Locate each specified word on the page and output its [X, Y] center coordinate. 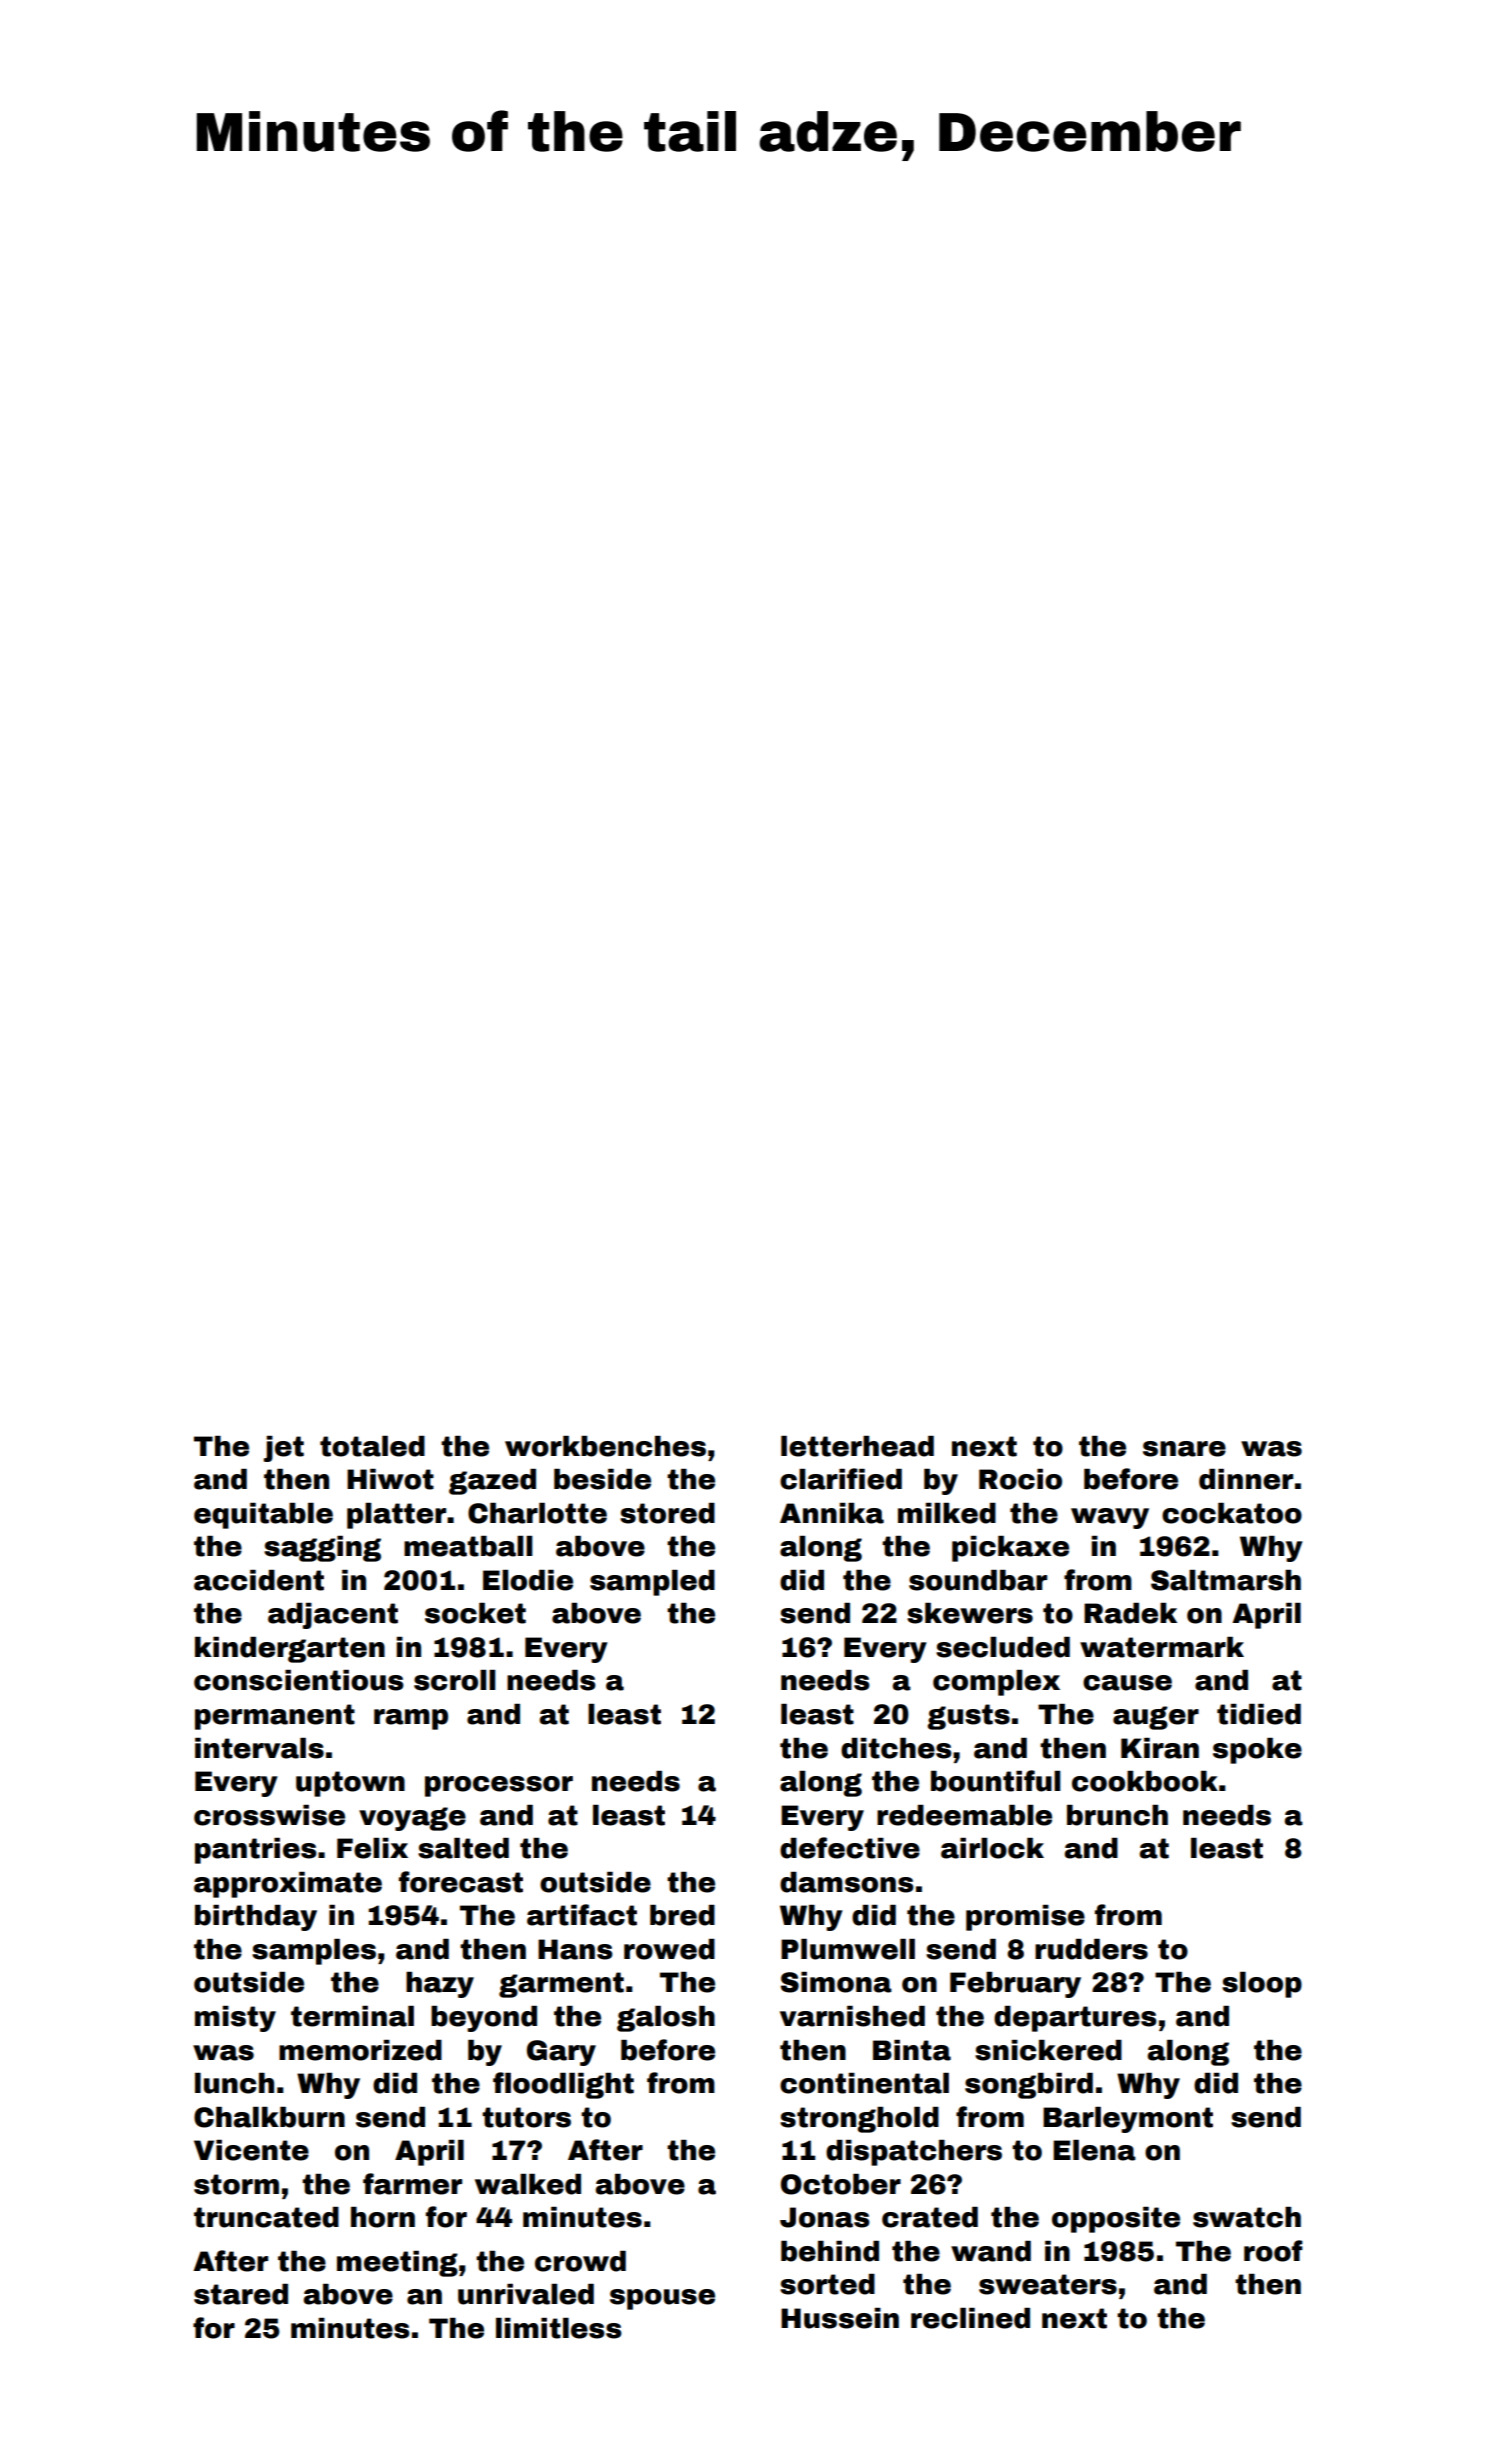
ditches [896, 1748]
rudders [1091, 1949]
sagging [322, 1549]
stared [241, 2294]
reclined [970, 2318]
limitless [559, 2328]
